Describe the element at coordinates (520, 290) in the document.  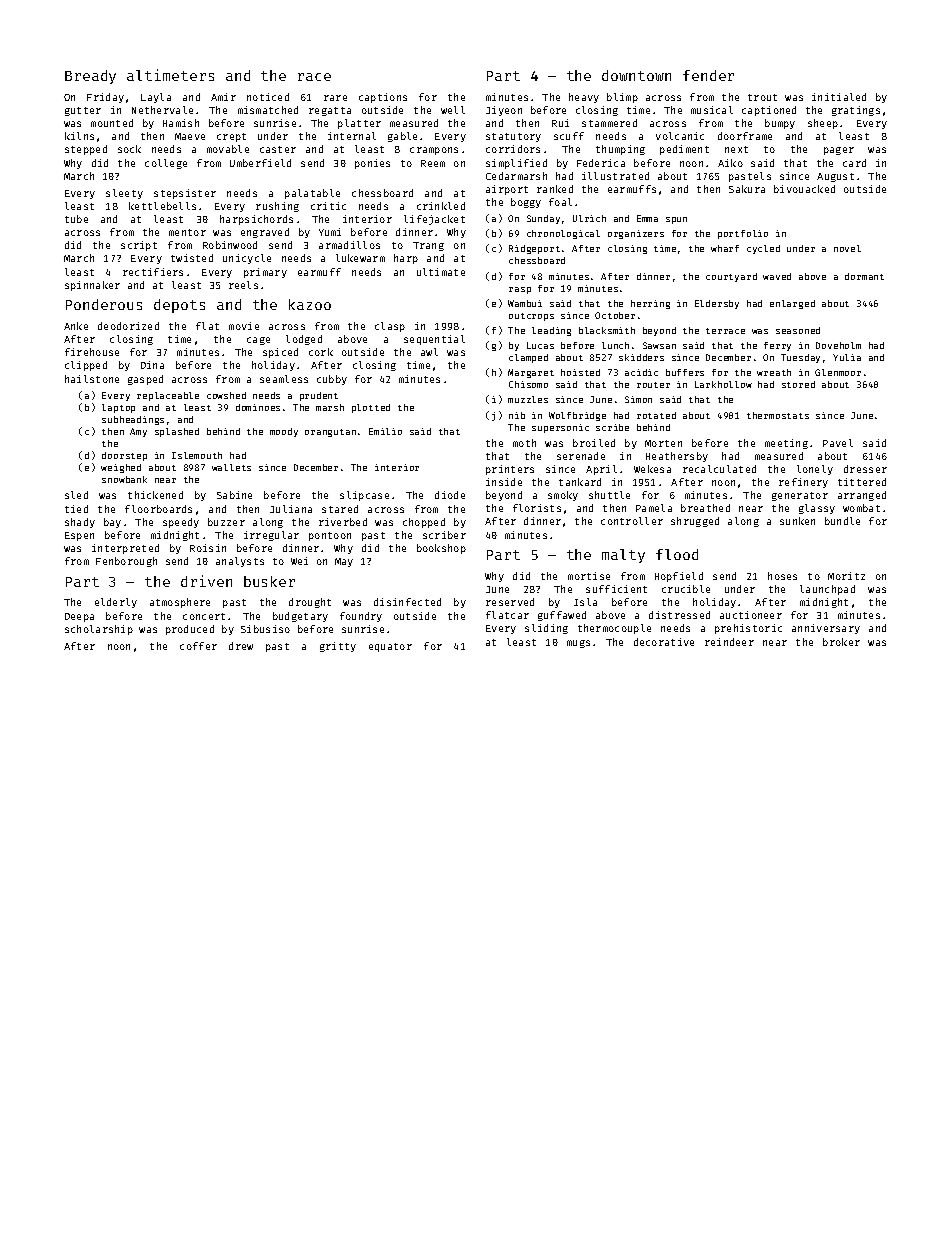
I see `rasp` at that location.
